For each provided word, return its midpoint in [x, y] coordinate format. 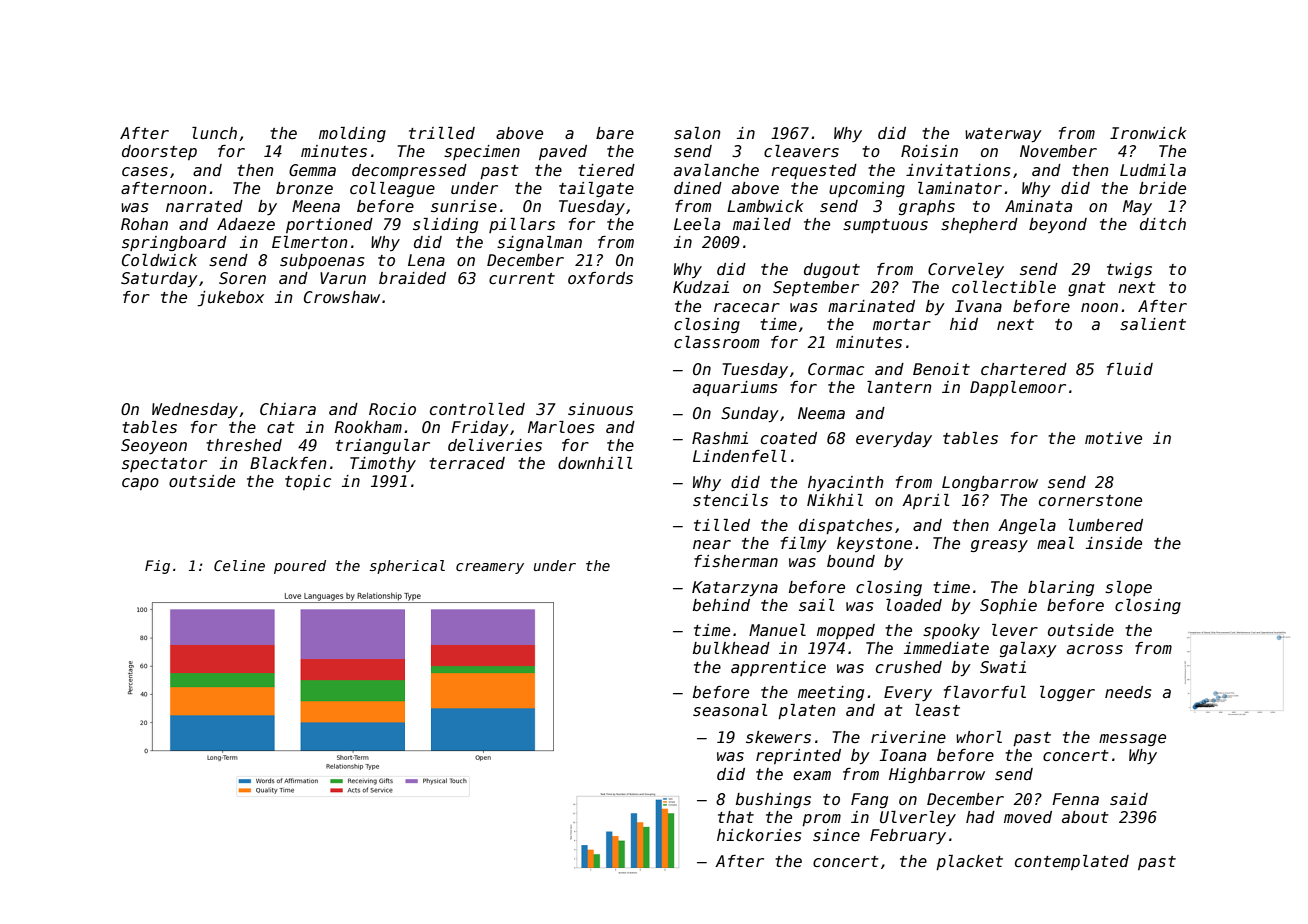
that [736, 817]
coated [789, 438]
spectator [164, 465]
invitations [958, 170]
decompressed [409, 171]
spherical [407, 567]
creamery [490, 568]
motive [1113, 438]
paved [563, 152]
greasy [999, 546]
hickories [759, 835]
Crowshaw [342, 297]
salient [1153, 324]
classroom [716, 342]
